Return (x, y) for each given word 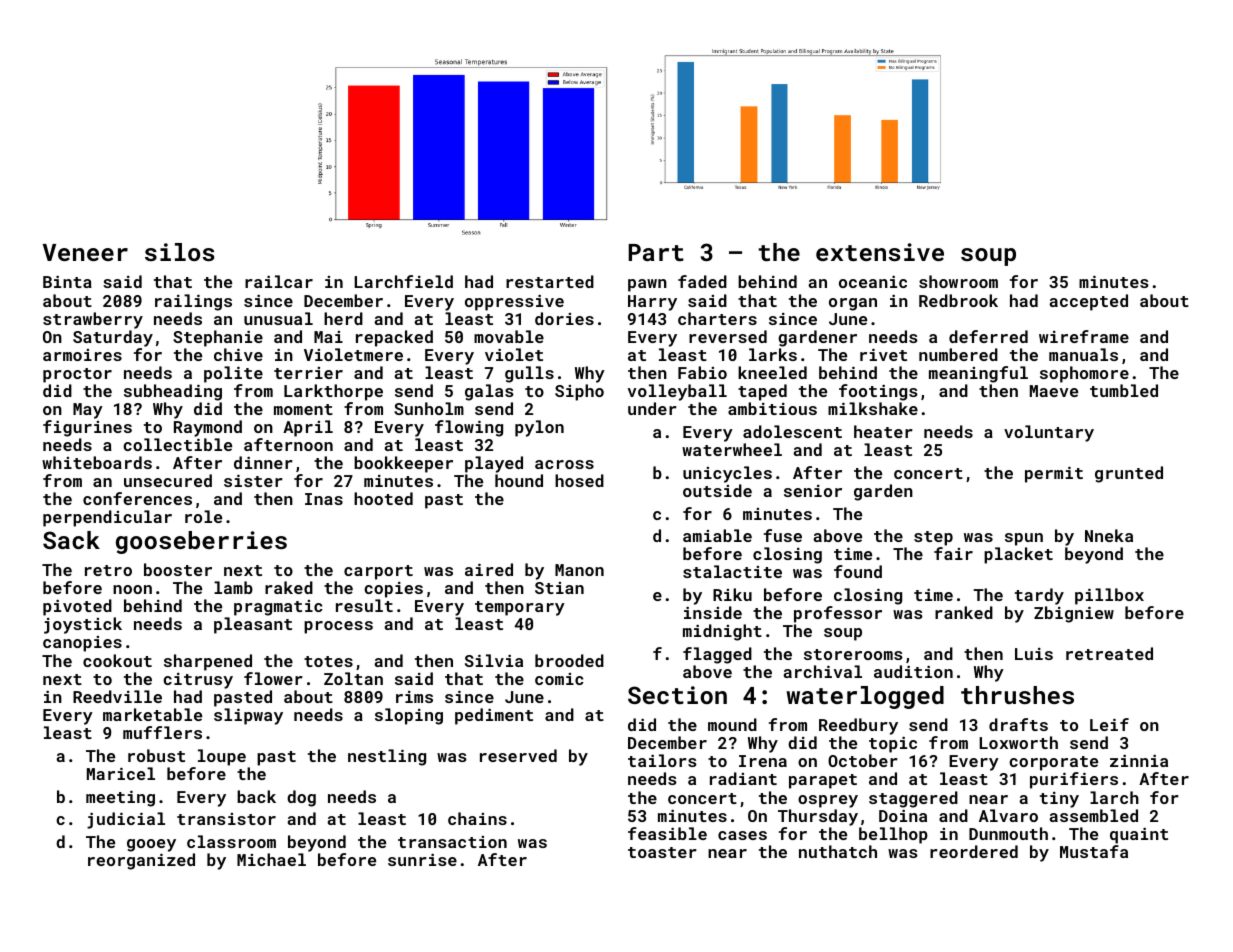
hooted (383, 498)
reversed (728, 336)
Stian (559, 588)
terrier (308, 373)
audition (913, 671)
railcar (279, 281)
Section (677, 695)
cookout (117, 660)
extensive (880, 252)
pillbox (1109, 596)
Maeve (1054, 391)
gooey (151, 845)
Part (656, 252)
